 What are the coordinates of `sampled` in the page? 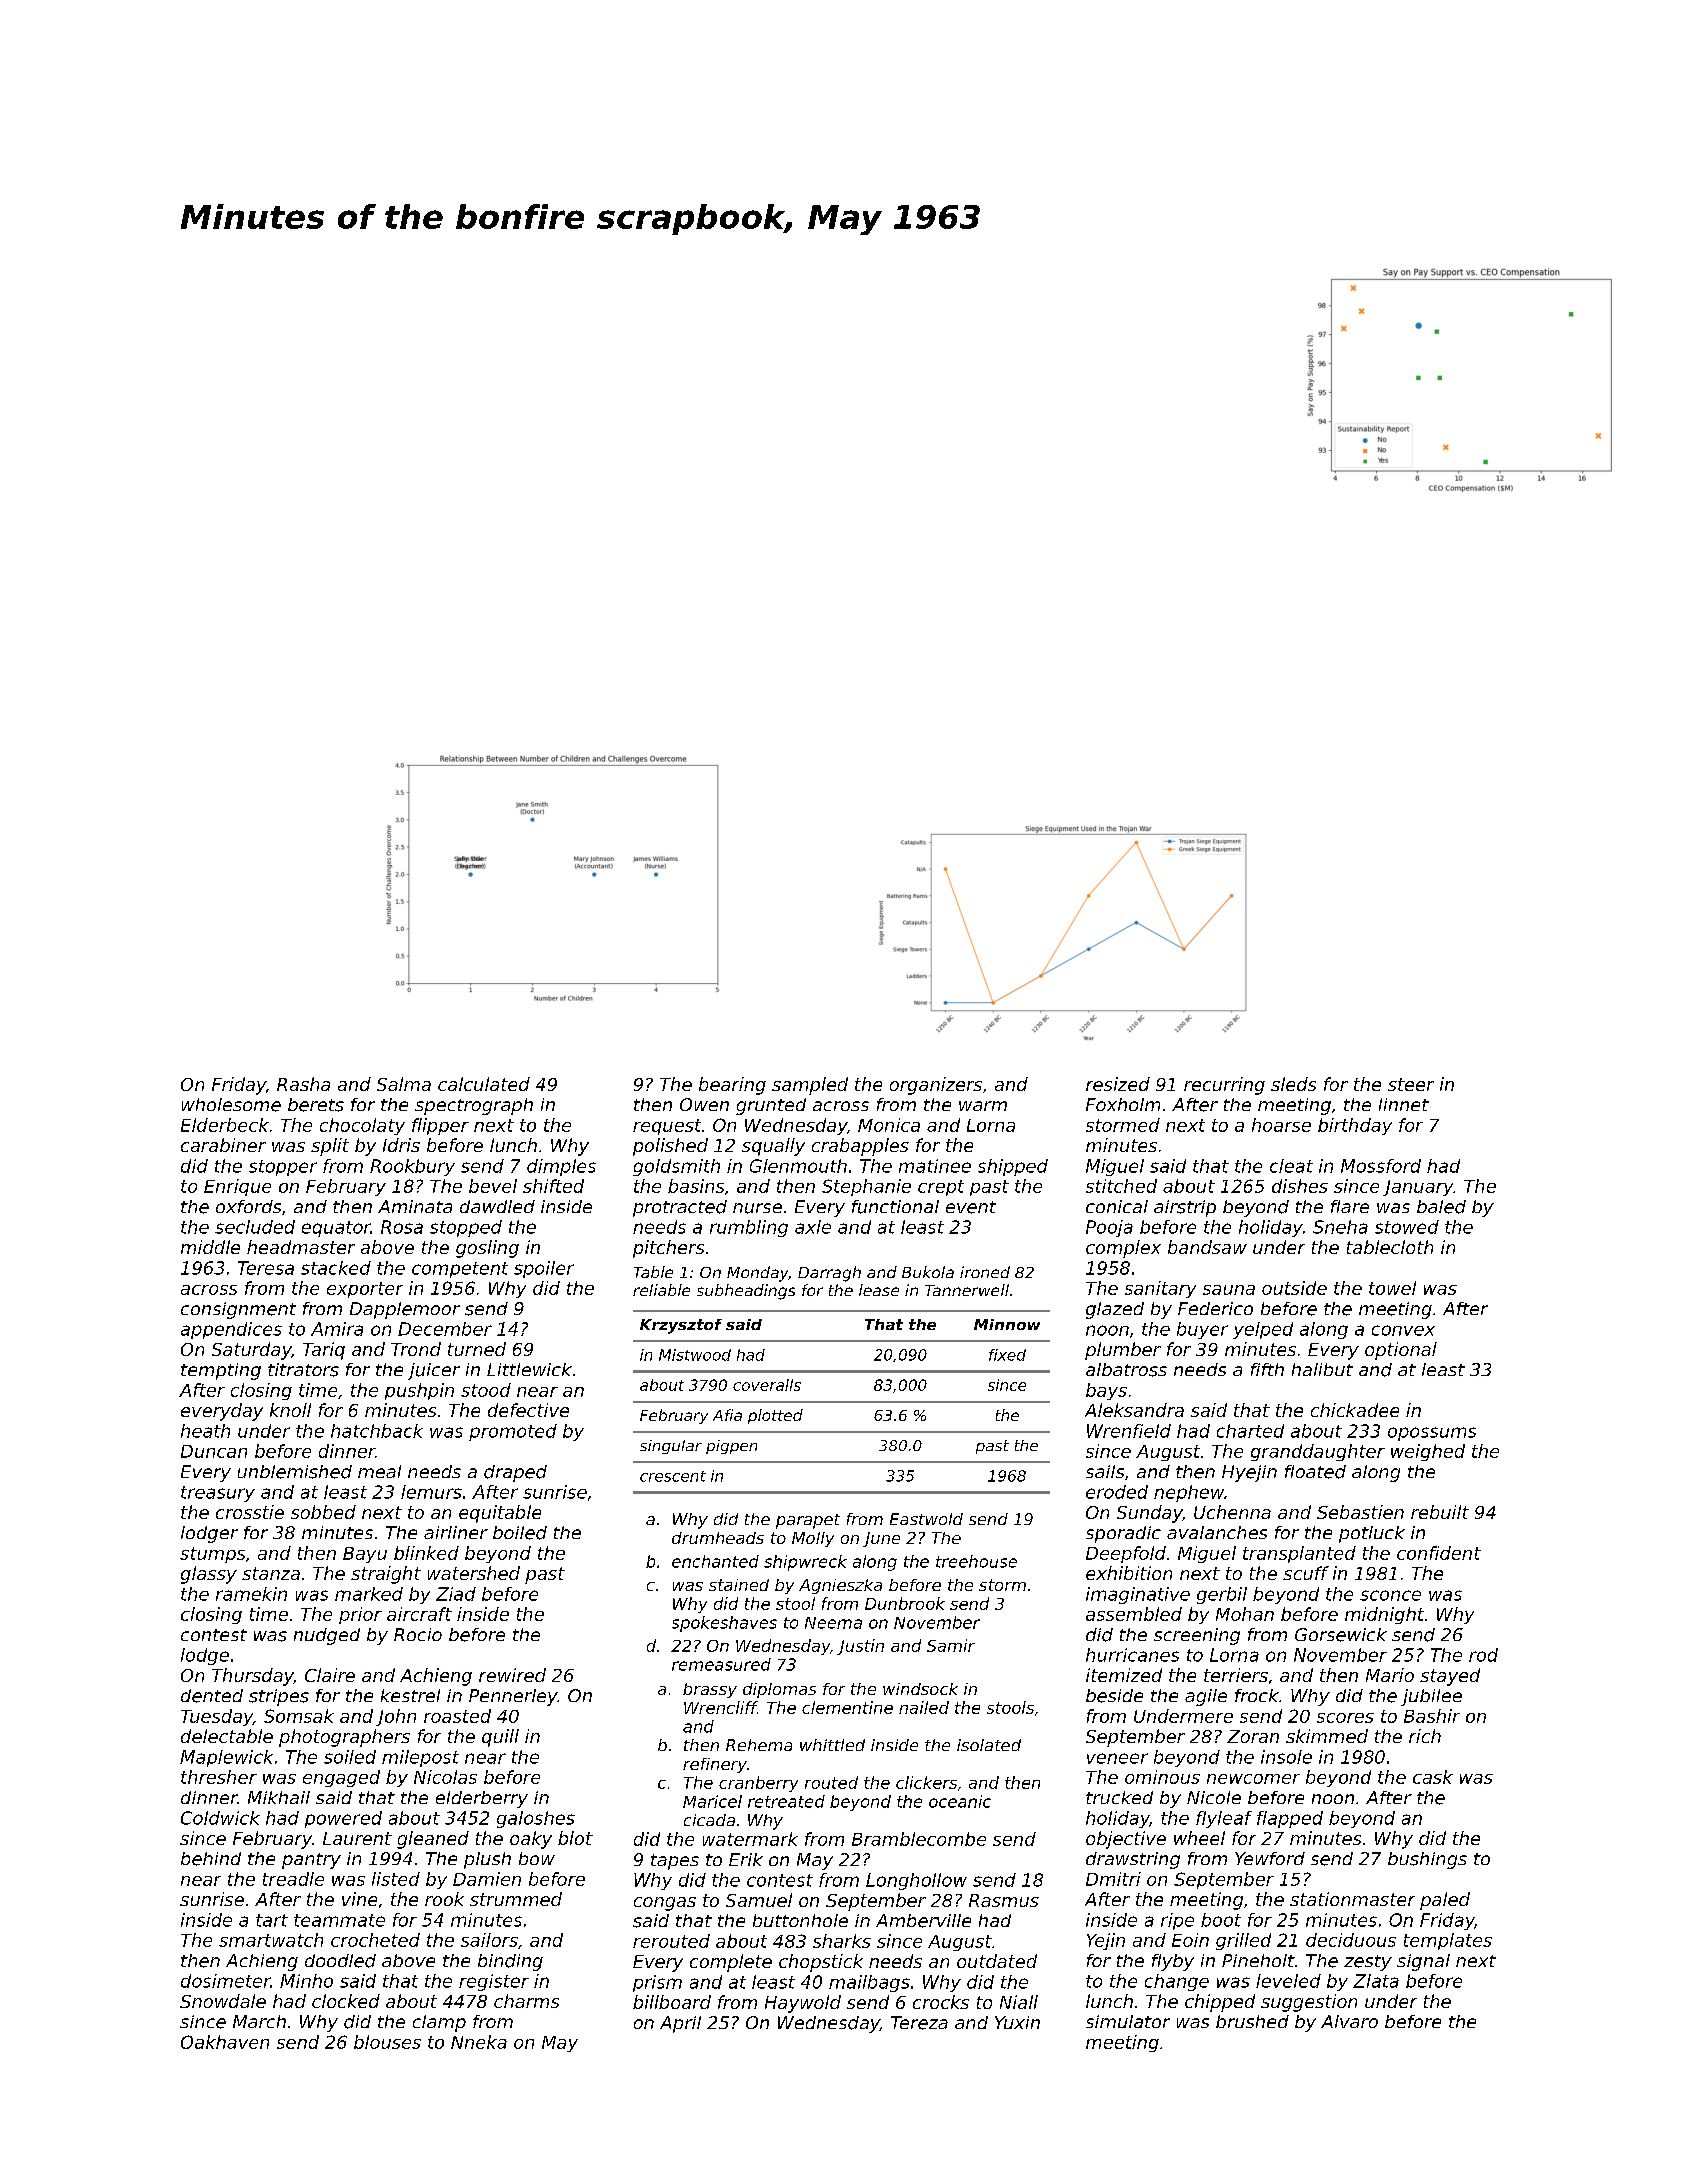 It's located at (810, 1086).
